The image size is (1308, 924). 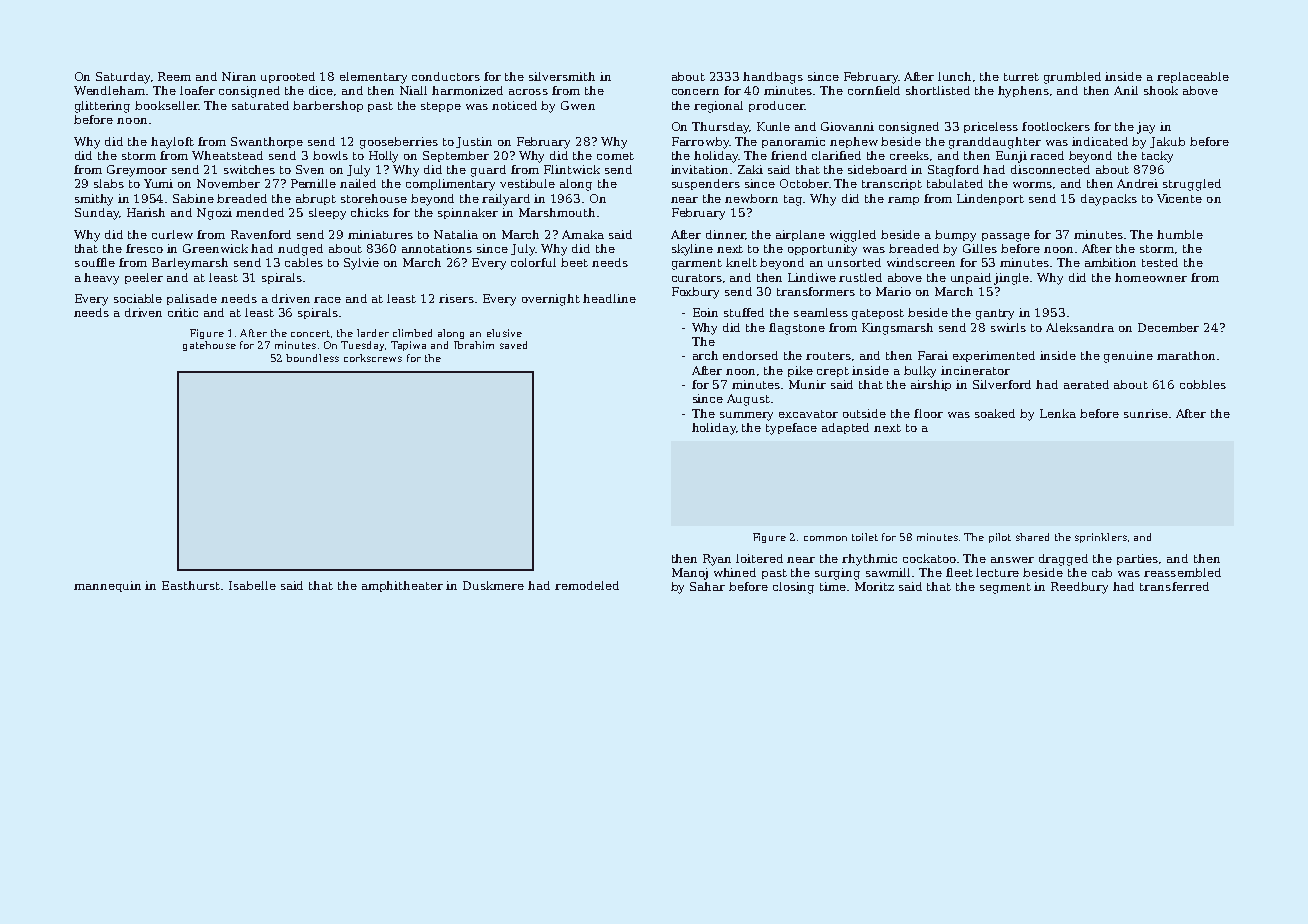 What do you see at coordinates (109, 183) in the screenshot?
I see `slabs` at bounding box center [109, 183].
